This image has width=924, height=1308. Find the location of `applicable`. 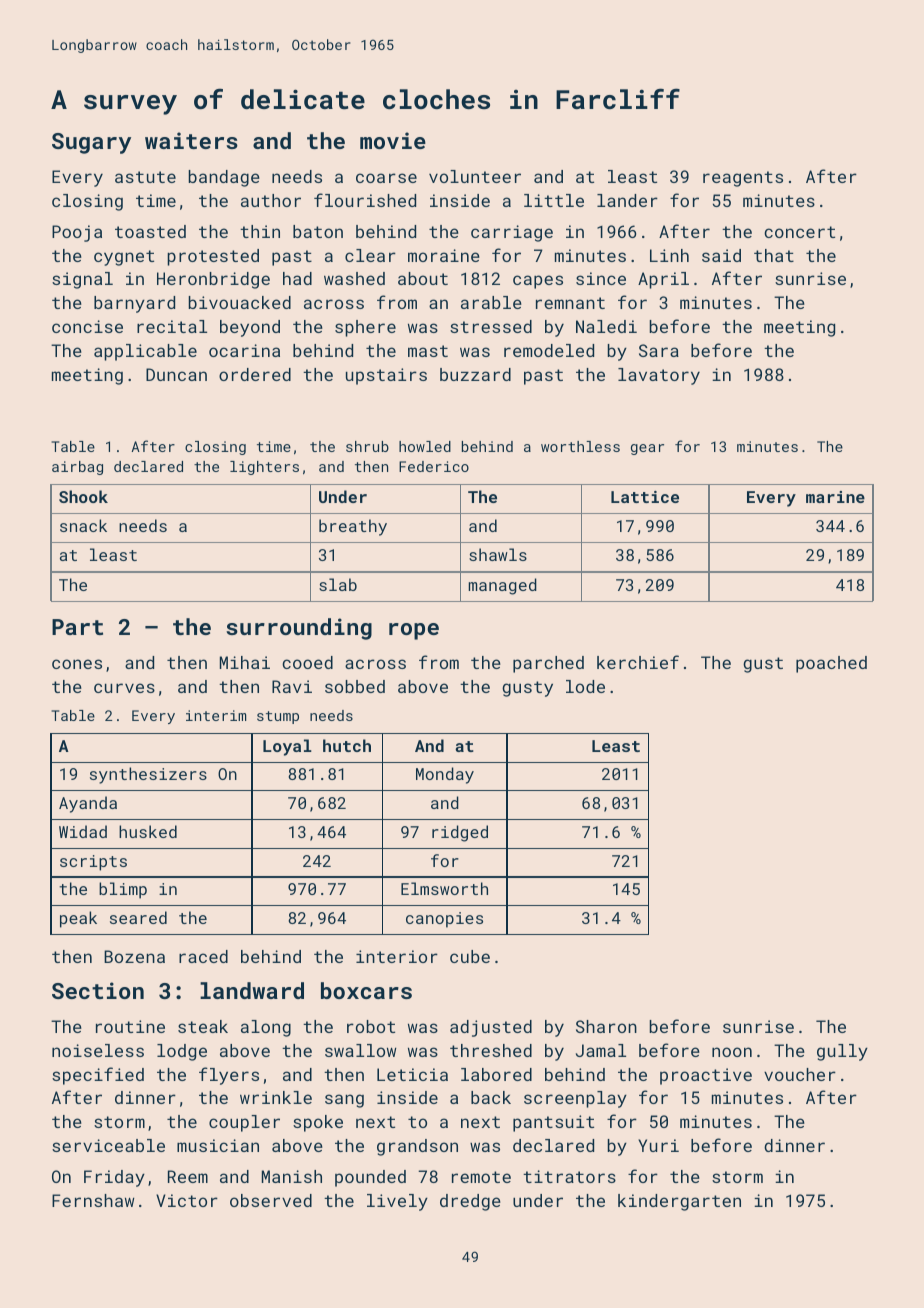

applicable is located at coordinates (145, 352).
